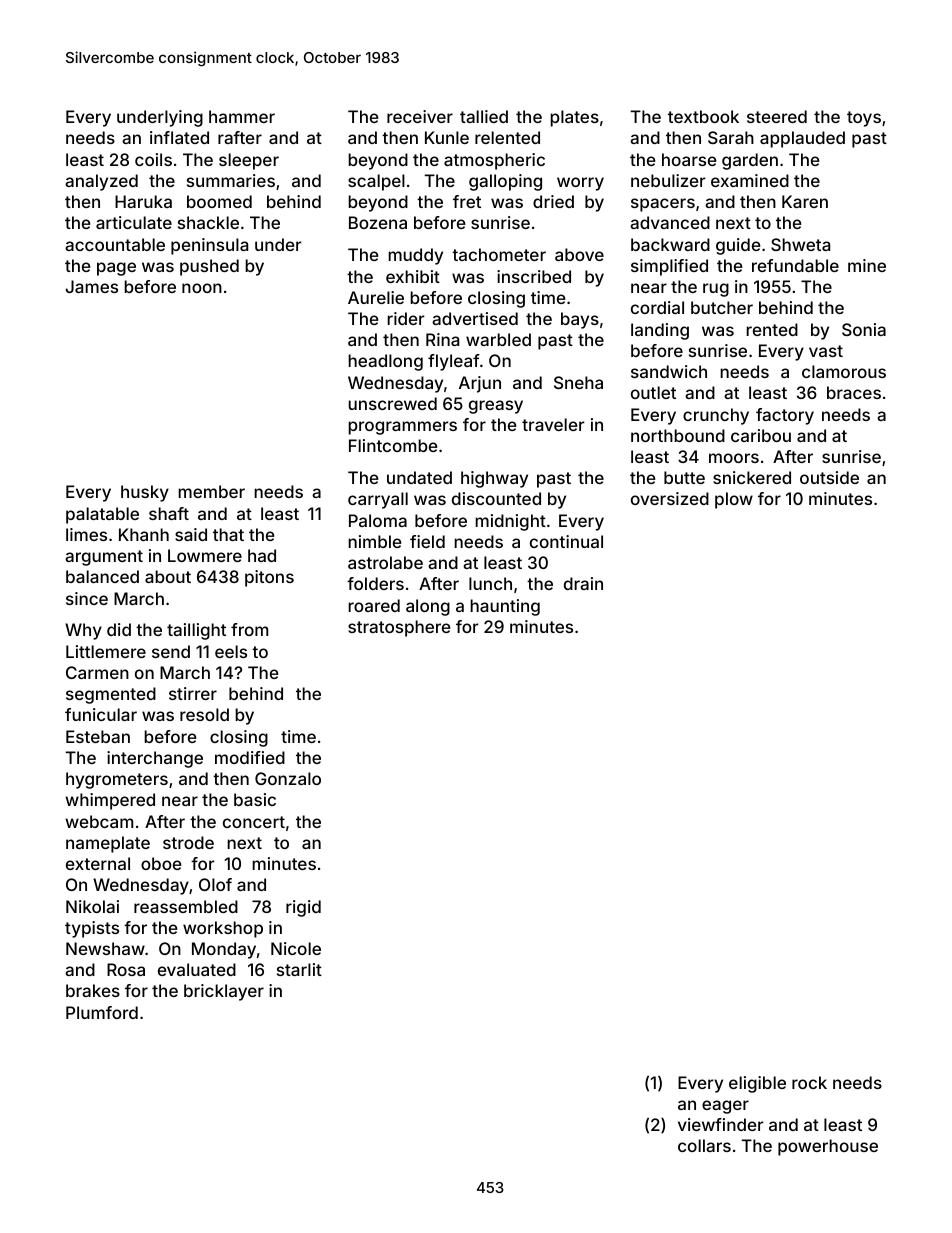 This page has width=952, height=1233. I want to click on starlit, so click(299, 969).
